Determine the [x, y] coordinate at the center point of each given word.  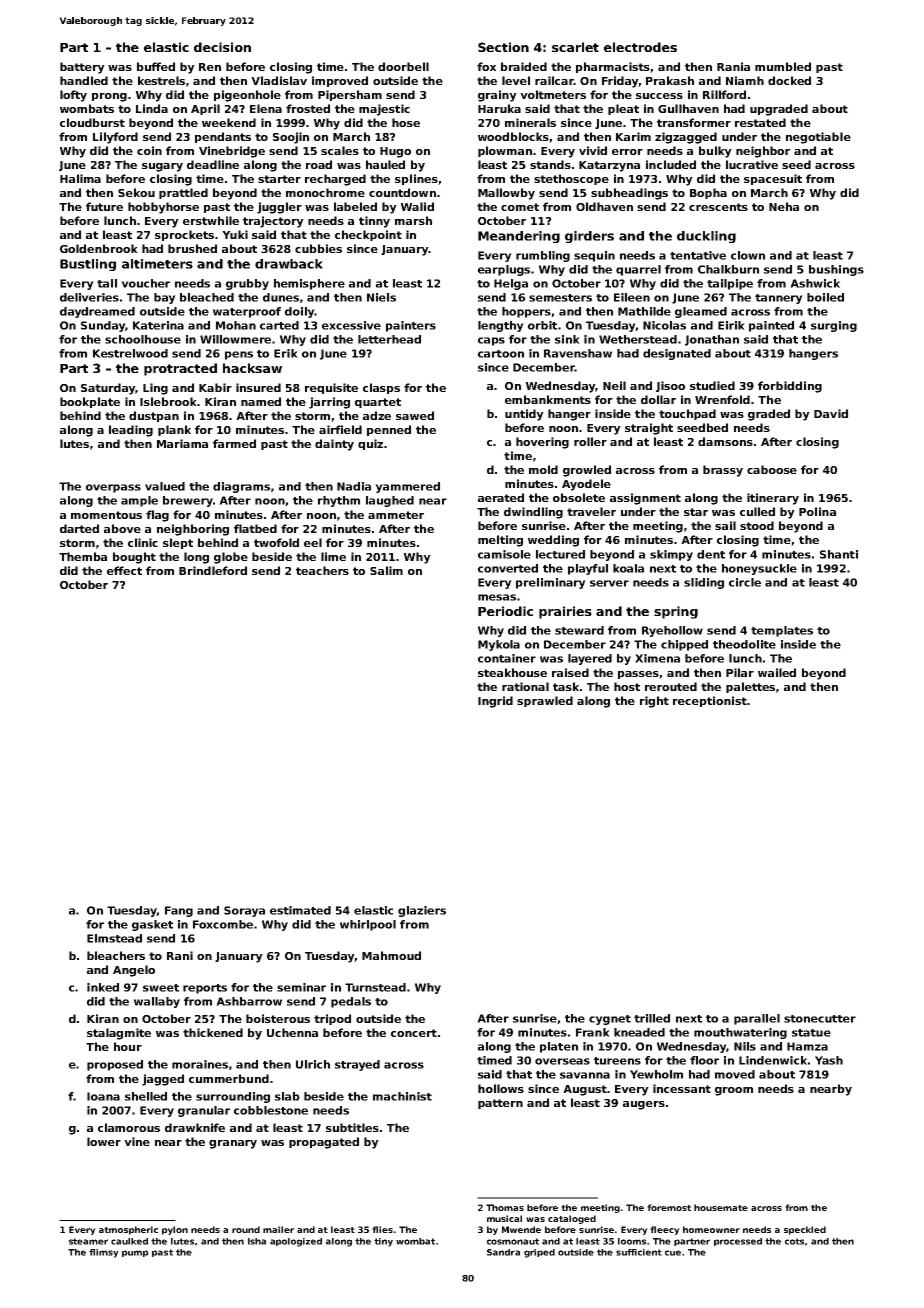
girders [589, 237]
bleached [207, 297]
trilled [652, 1018]
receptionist [710, 701]
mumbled [783, 66]
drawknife [195, 1127]
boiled [825, 297]
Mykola [499, 645]
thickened [213, 1032]
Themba [83, 556]
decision [222, 47]
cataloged [572, 1219]
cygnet [610, 1020]
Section [503, 47]
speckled [805, 1230]
